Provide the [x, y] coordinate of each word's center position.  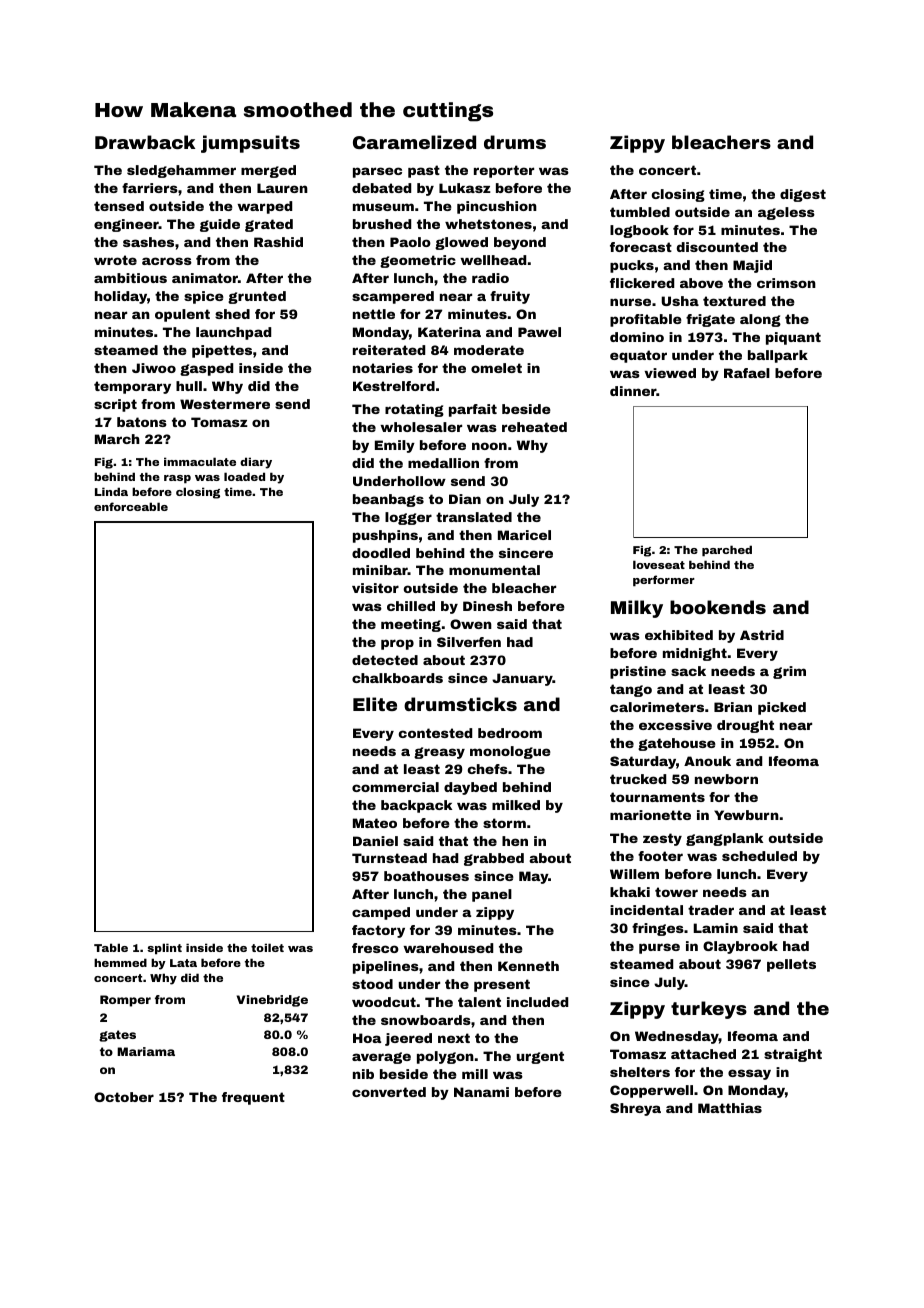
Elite [375, 704]
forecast [641, 247]
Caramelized [414, 142]
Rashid [278, 242]
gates [117, 1036]
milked [516, 805]
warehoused [448, 948]
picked [782, 708]
